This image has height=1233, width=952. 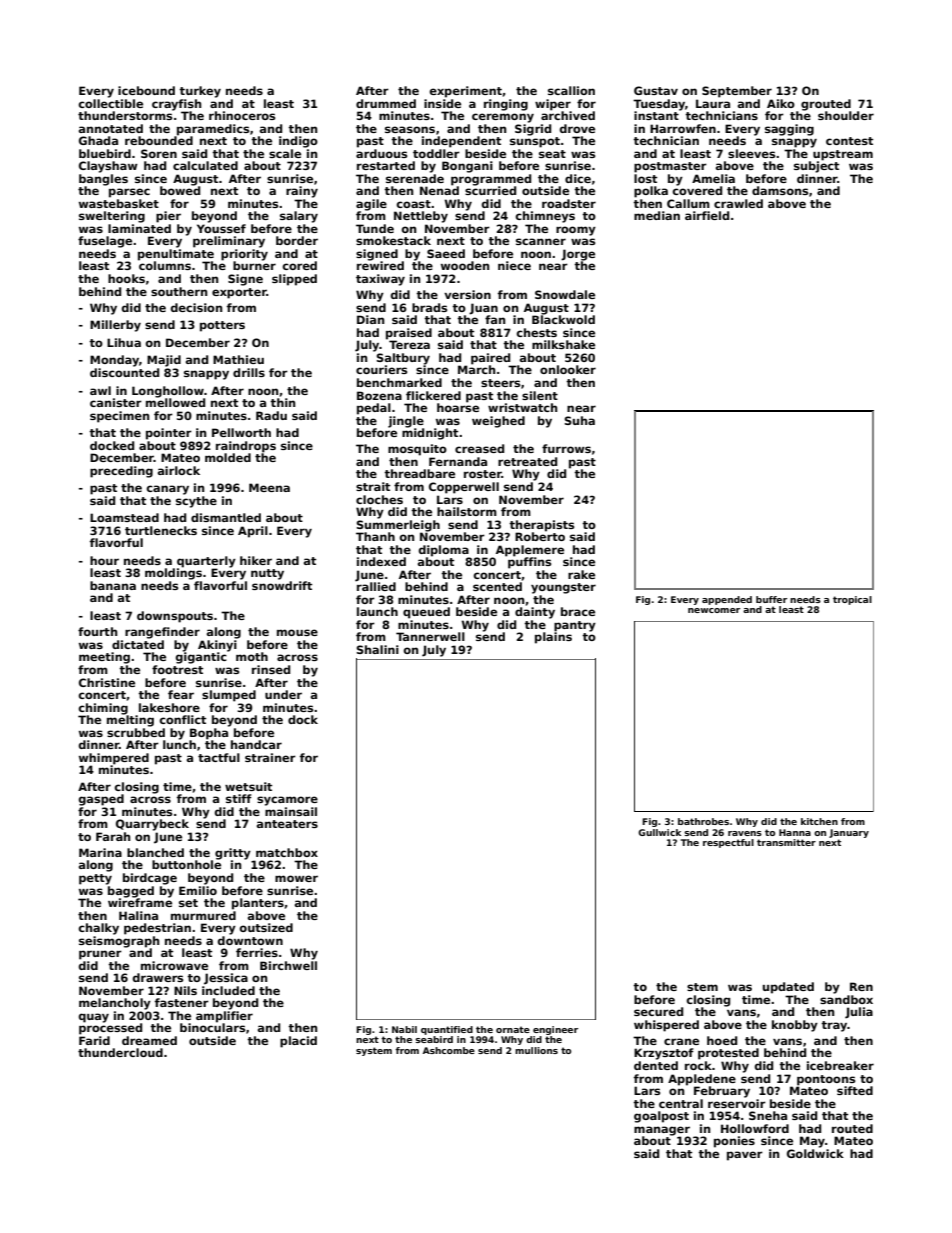 I want to click on whimpered, so click(x=114, y=759).
